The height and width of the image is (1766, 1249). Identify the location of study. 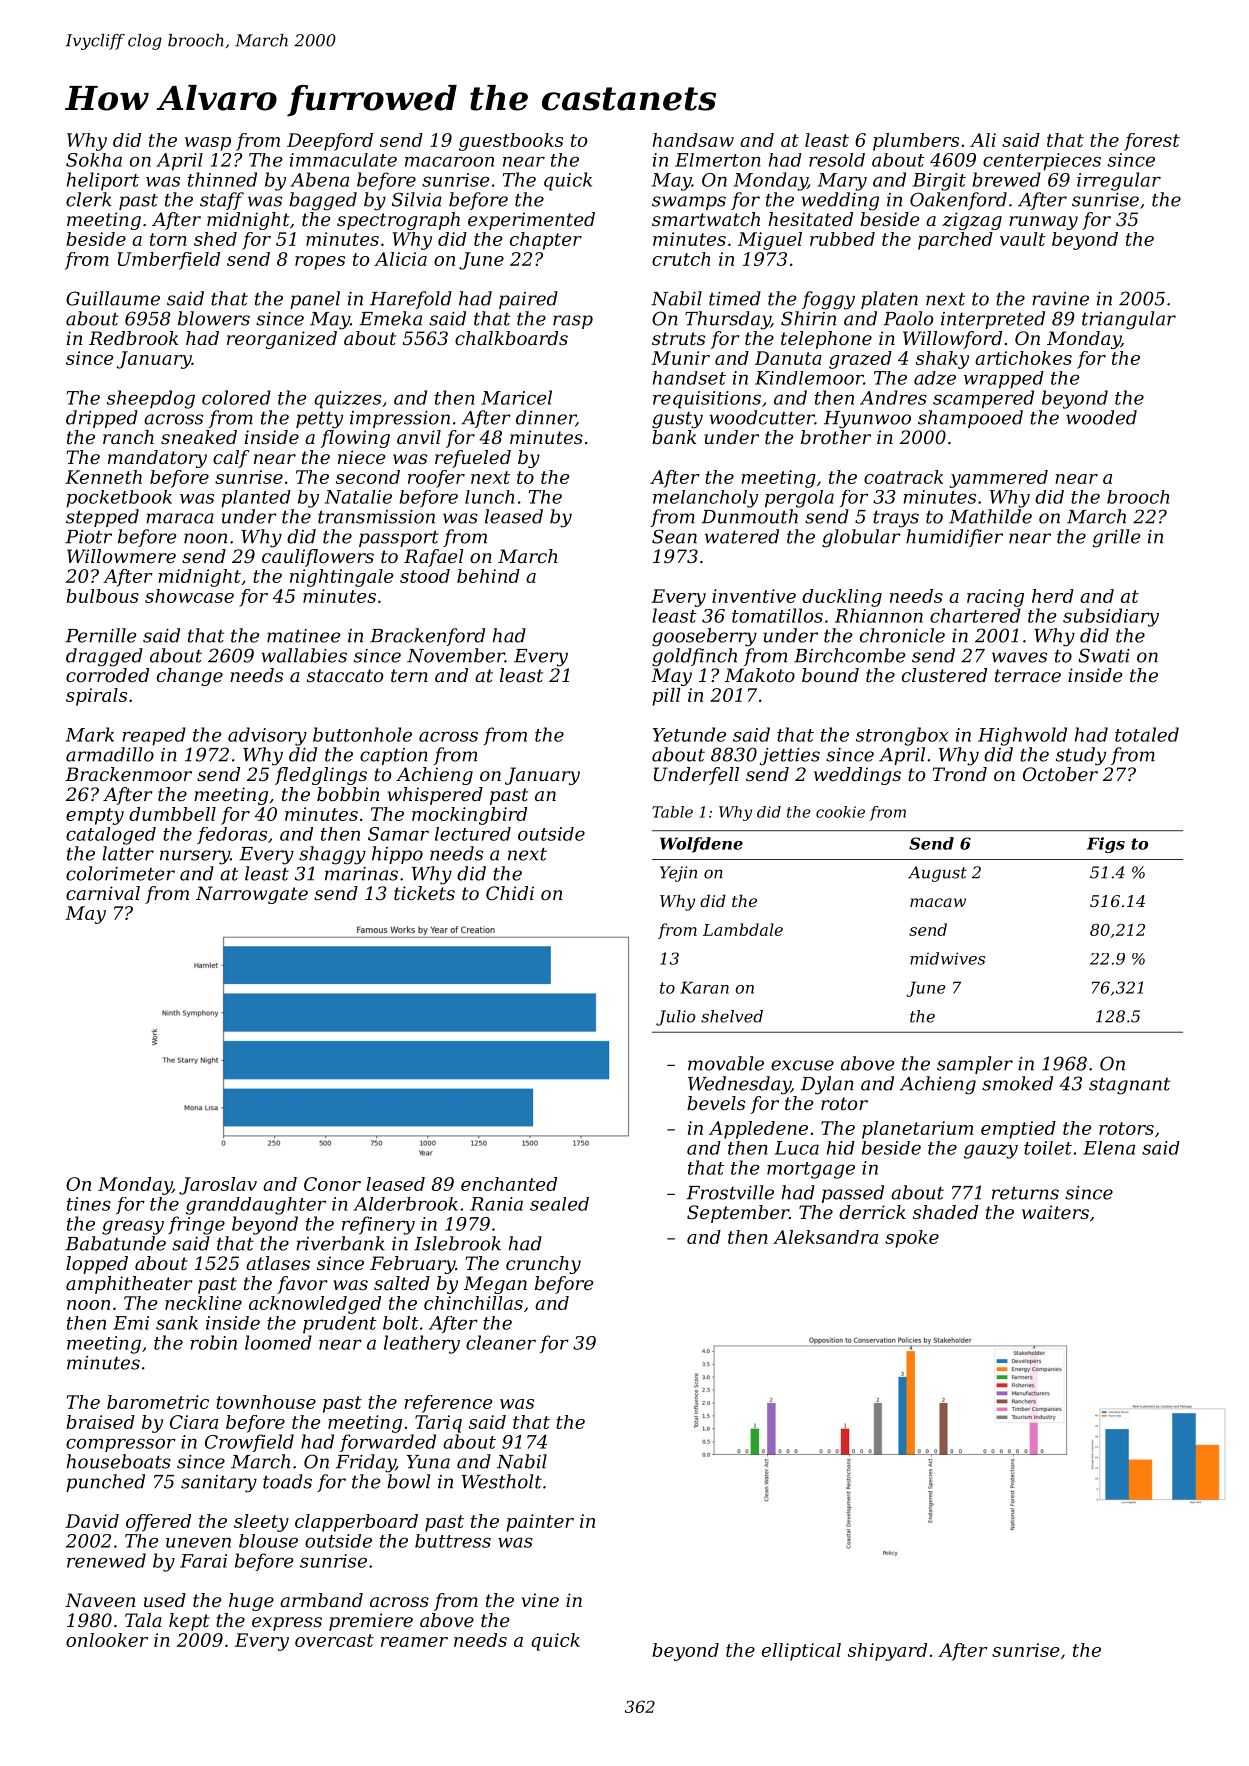
(1081, 756).
